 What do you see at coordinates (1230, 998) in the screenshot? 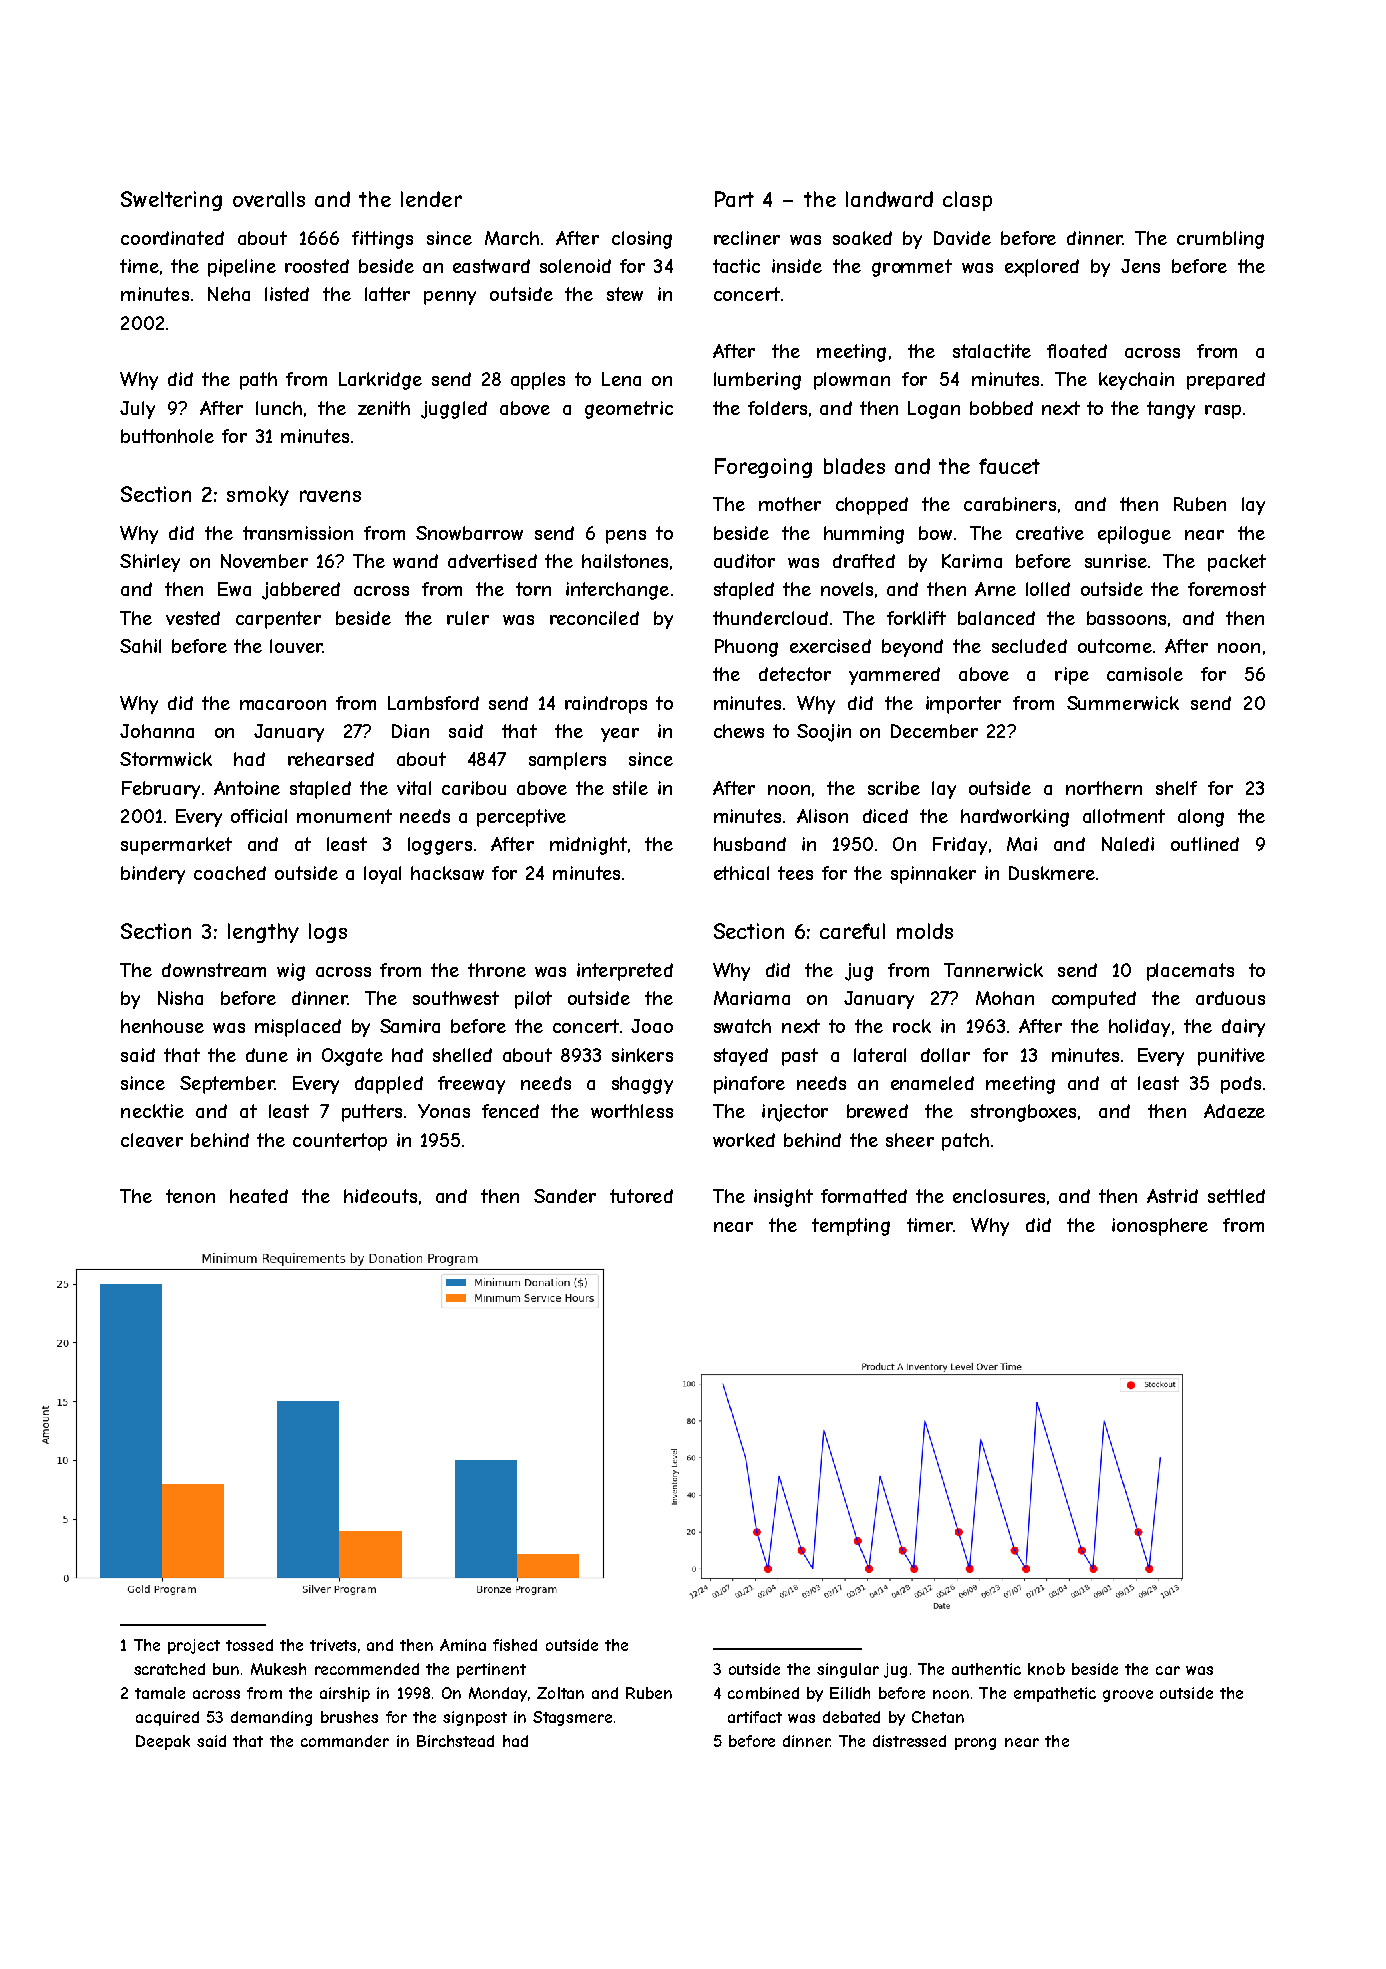
I see `arduous` at bounding box center [1230, 998].
